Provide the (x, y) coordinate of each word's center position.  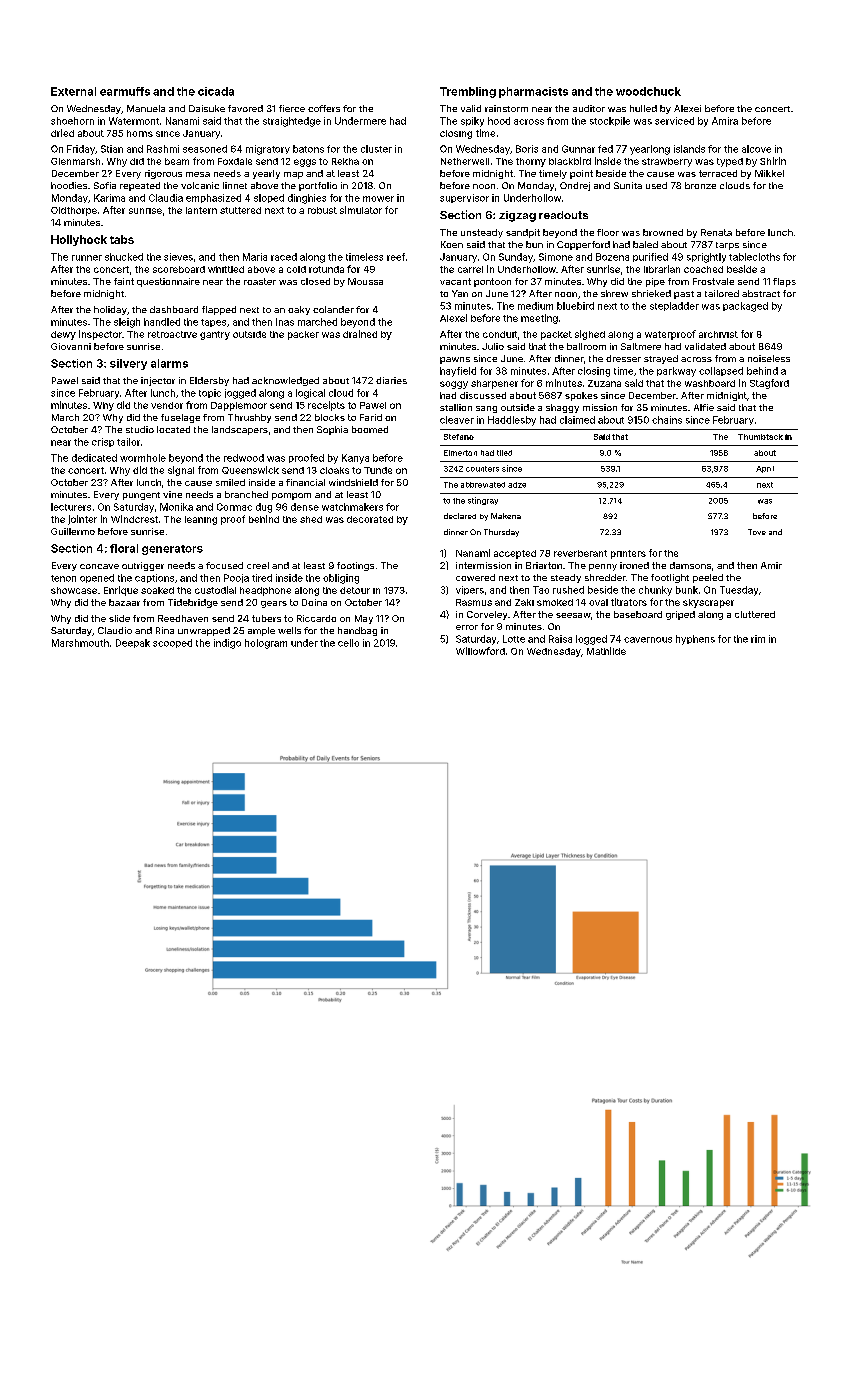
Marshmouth (80, 643)
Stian (112, 149)
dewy (63, 335)
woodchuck (648, 91)
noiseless (769, 358)
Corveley (487, 615)
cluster (376, 149)
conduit (500, 334)
